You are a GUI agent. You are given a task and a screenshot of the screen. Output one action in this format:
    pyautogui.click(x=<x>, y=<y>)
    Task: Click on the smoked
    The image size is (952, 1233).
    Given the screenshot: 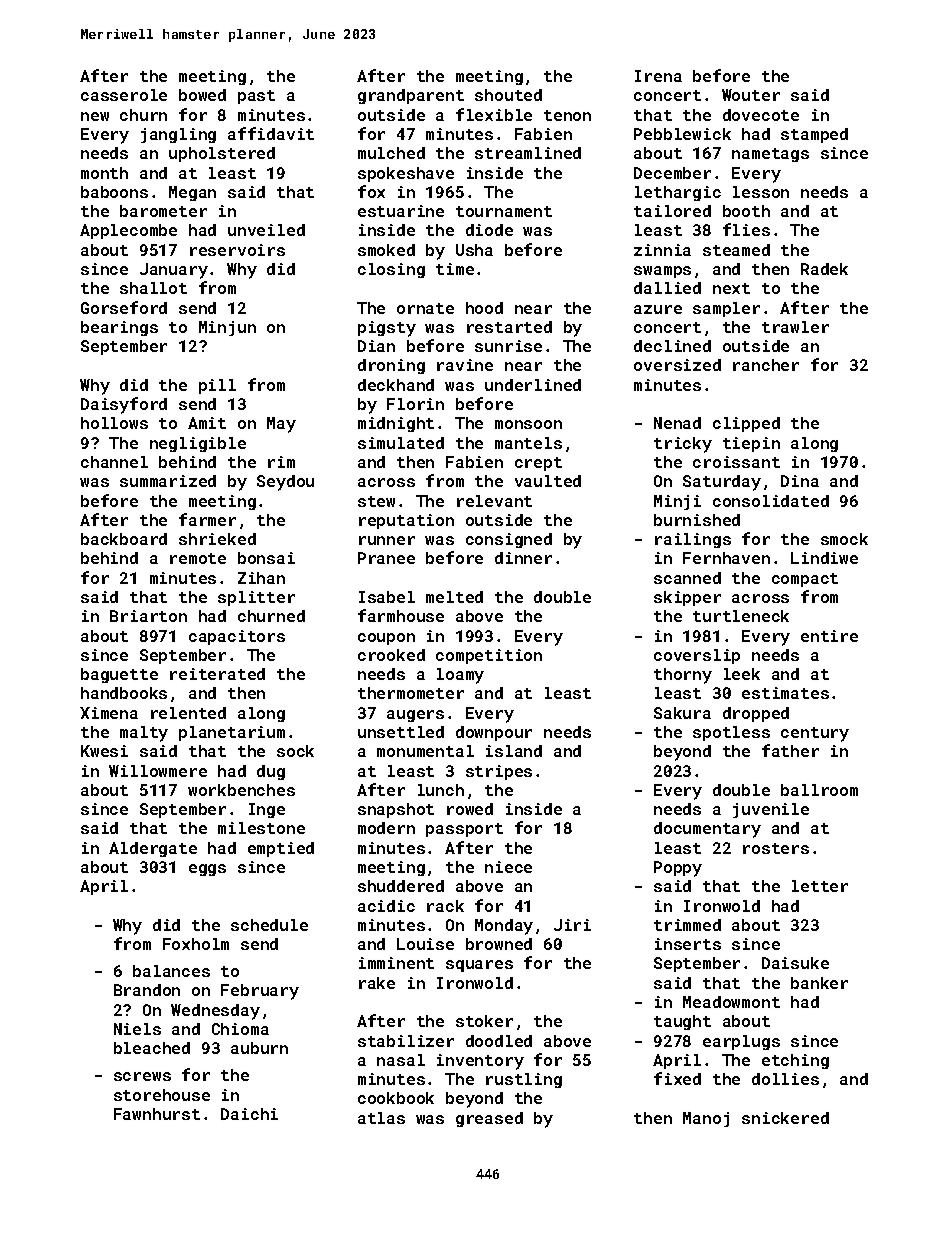 What is the action you would take?
    pyautogui.click(x=386, y=250)
